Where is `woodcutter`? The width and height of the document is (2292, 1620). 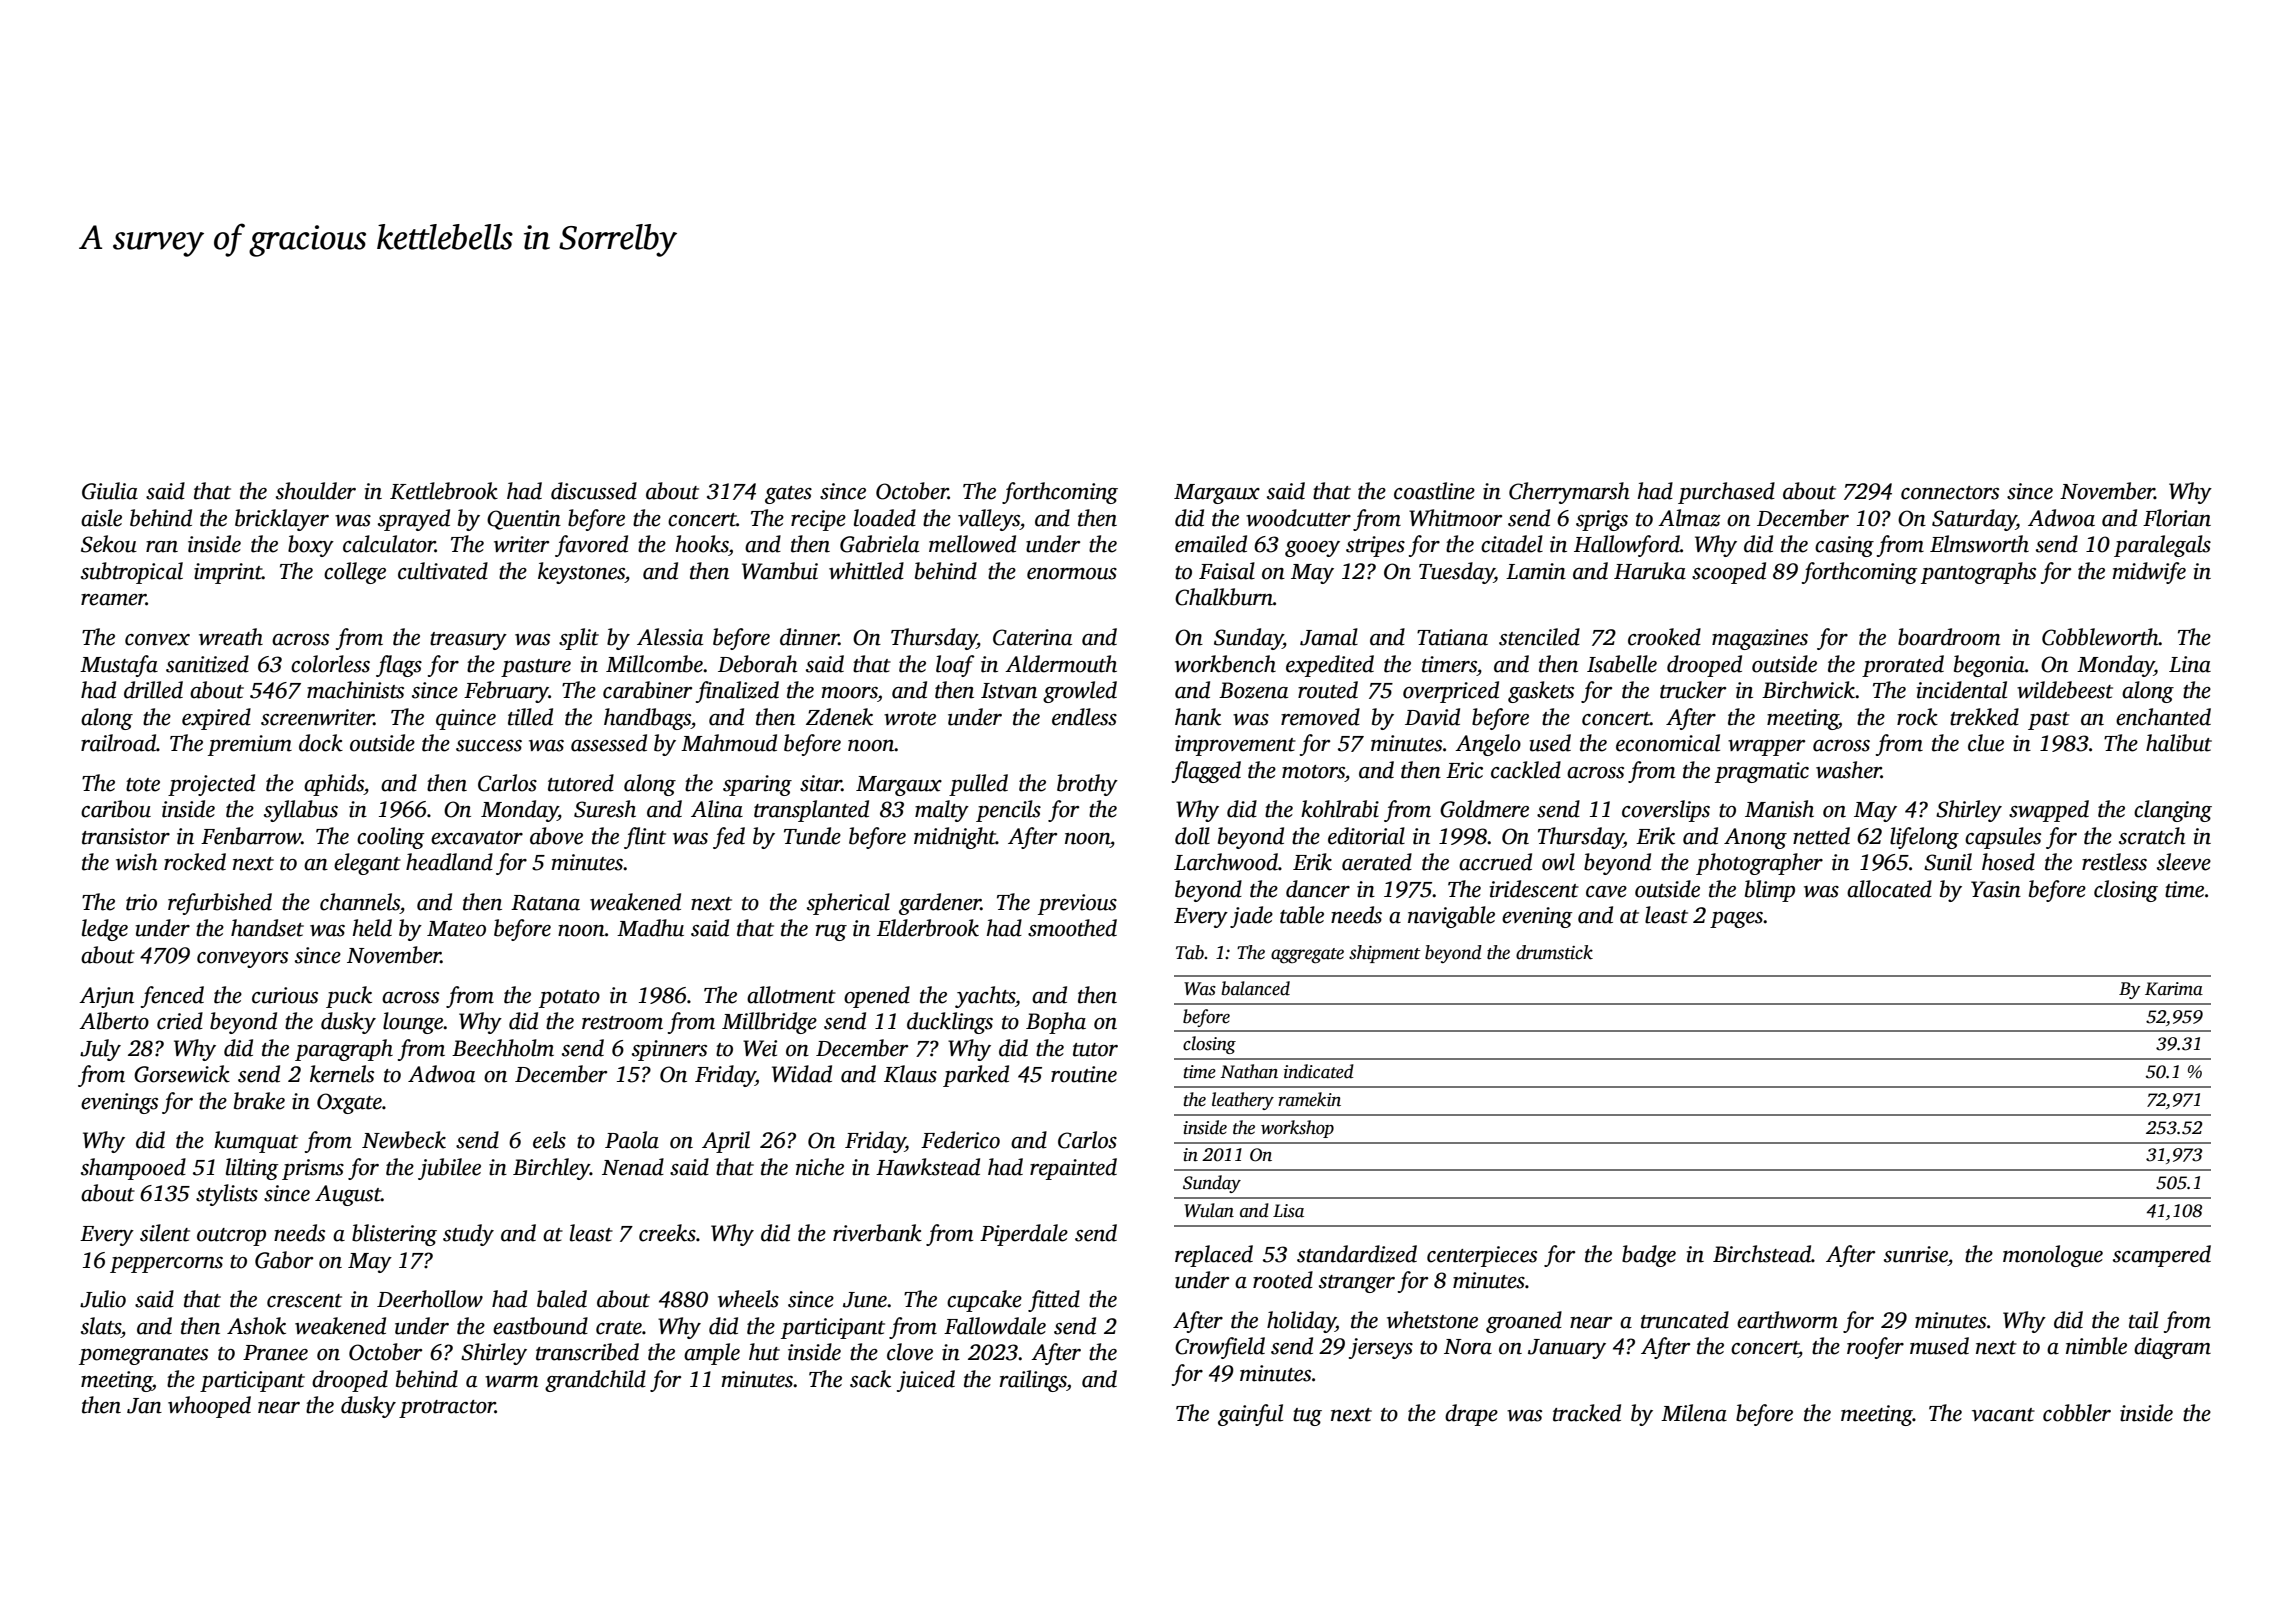
woodcutter is located at coordinates (1298, 518).
